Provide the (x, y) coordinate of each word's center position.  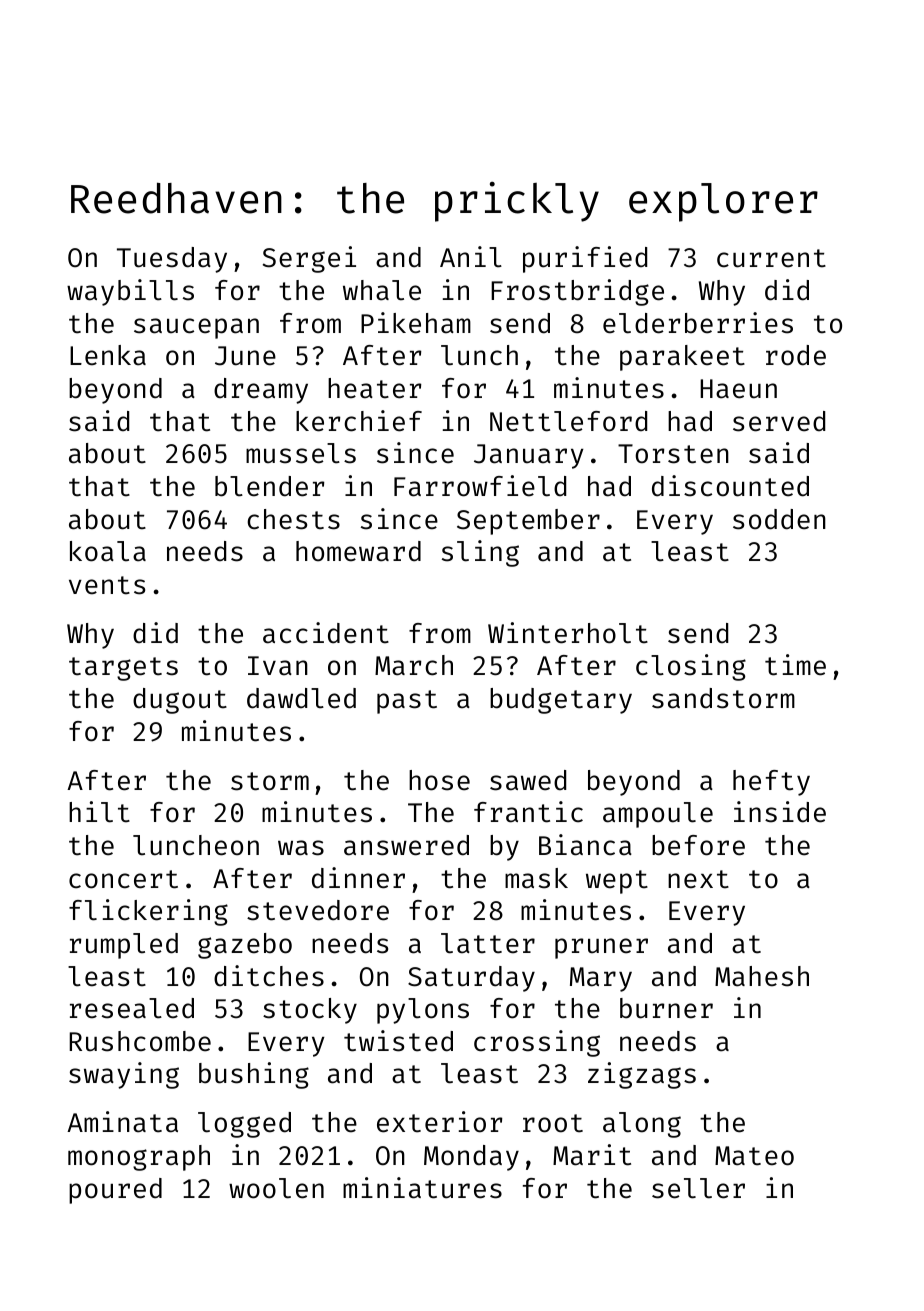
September (528, 522)
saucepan (196, 328)
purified (585, 259)
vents (107, 585)
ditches (269, 976)
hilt (99, 812)
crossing (537, 1043)
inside (780, 812)
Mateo (754, 1156)
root (553, 1123)
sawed (528, 780)
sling (480, 553)
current (771, 258)
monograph (139, 1158)
